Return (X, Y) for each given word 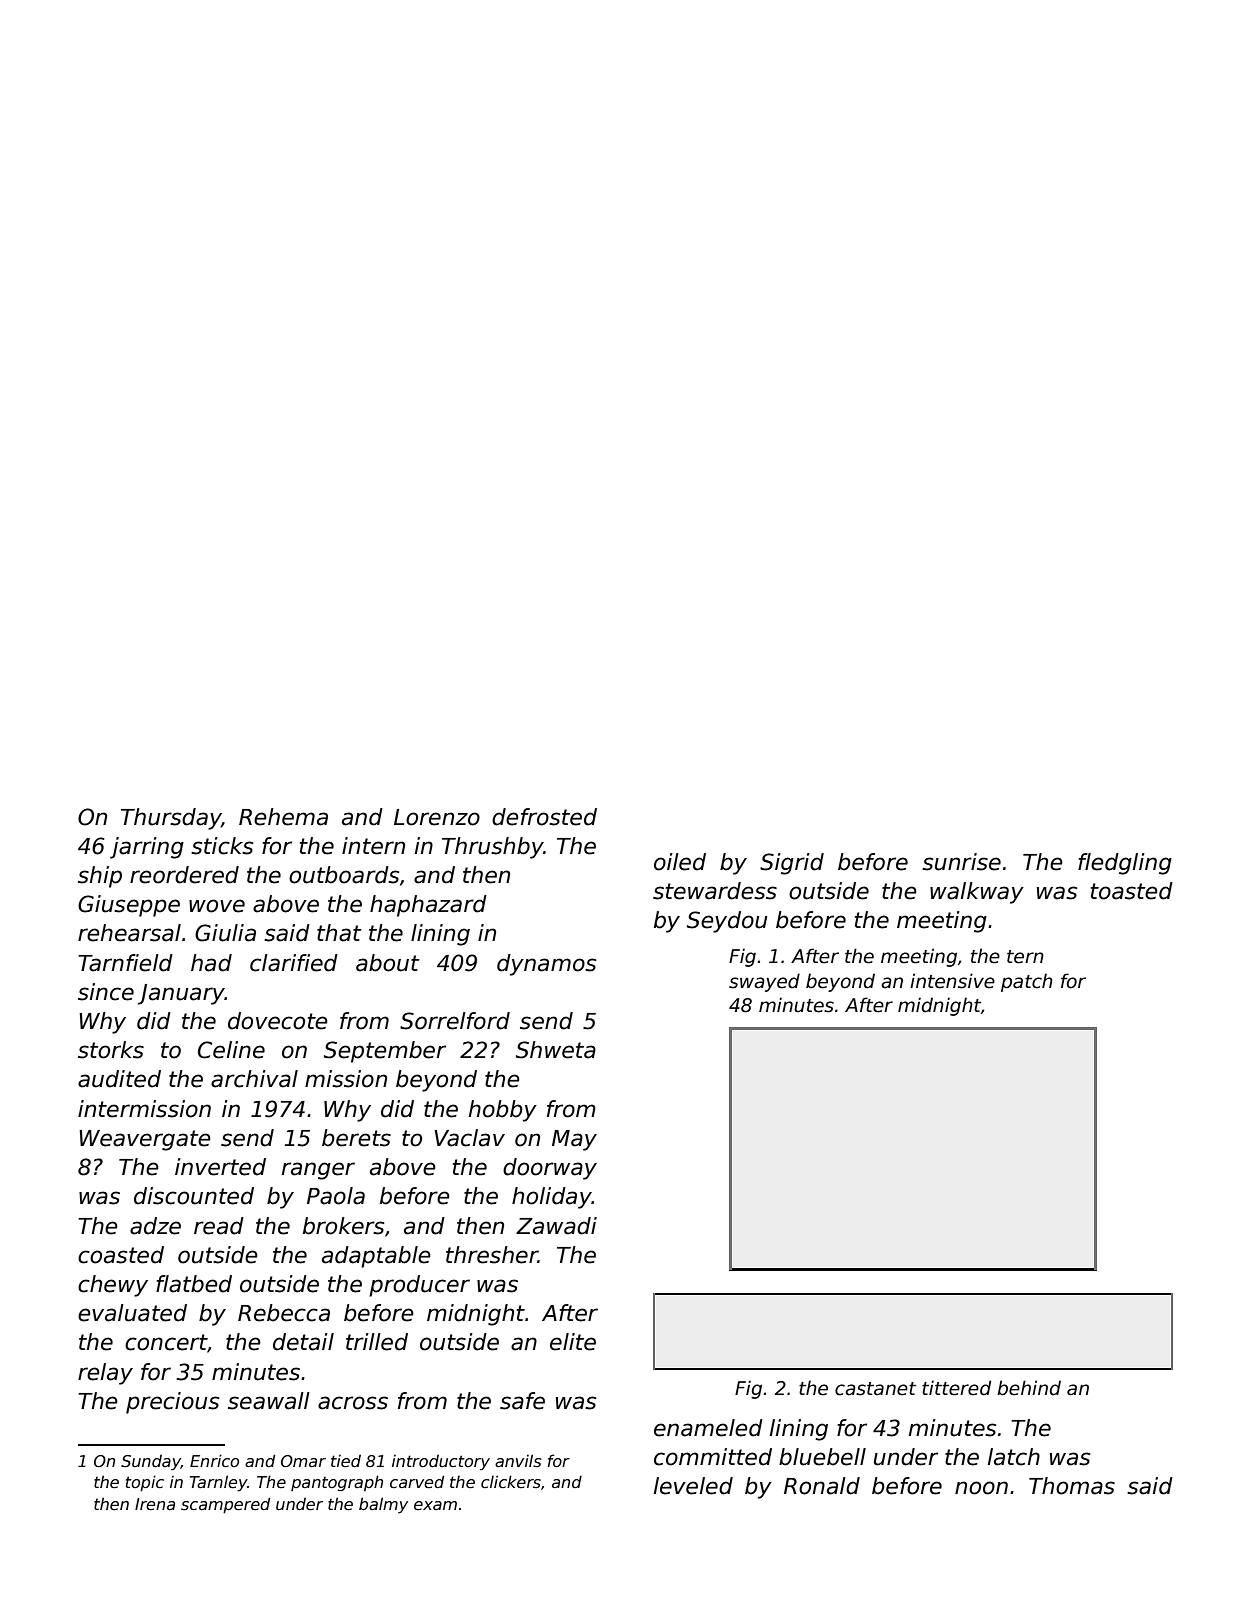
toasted (1132, 891)
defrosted (544, 817)
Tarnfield (125, 963)
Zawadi (556, 1226)
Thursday (171, 819)
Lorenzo (437, 817)
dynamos (546, 965)
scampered (225, 1505)
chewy (113, 1286)
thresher (492, 1255)
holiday (552, 1198)
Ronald (822, 1486)
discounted (194, 1196)
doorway (550, 1169)
